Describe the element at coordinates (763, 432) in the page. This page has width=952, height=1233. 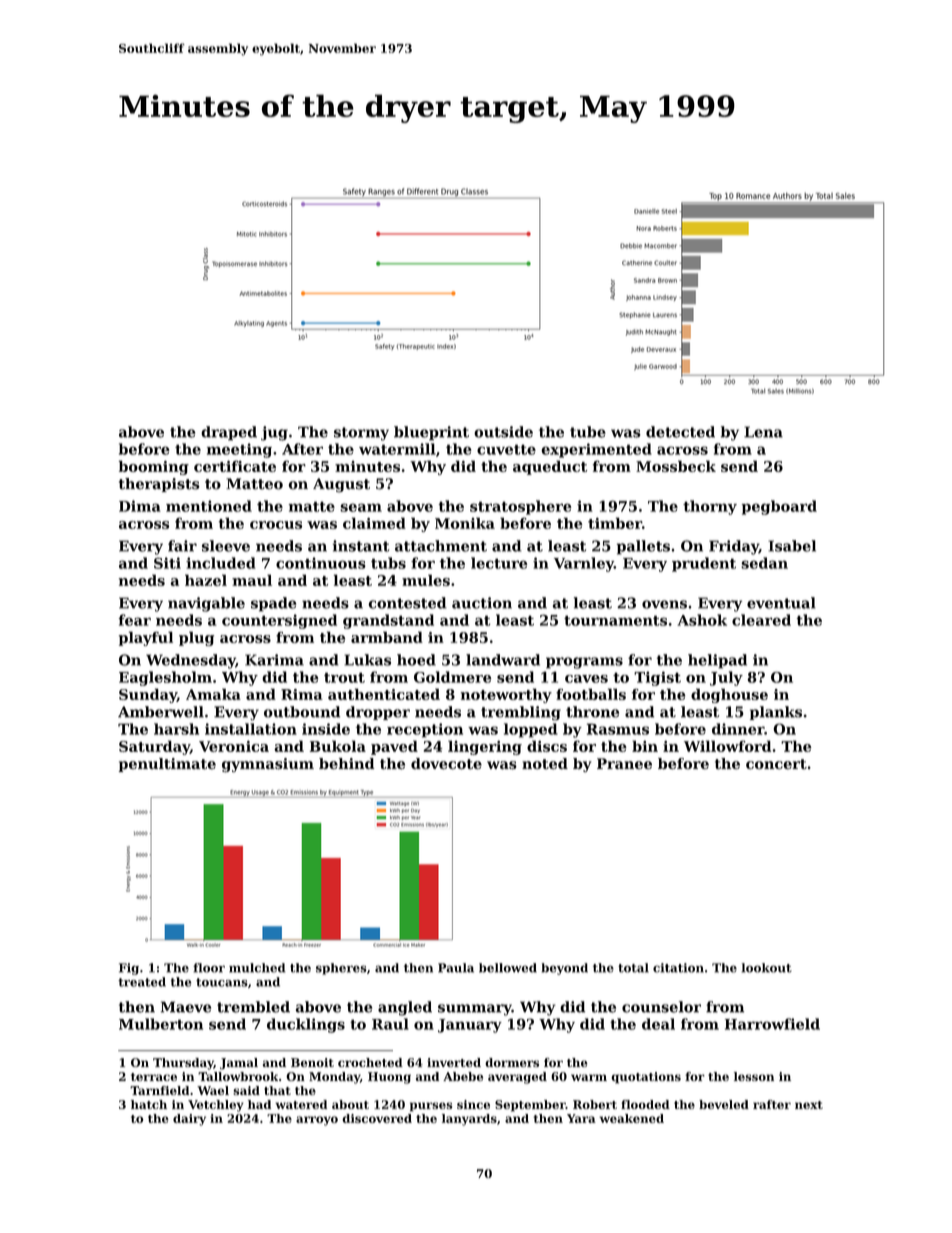
I see `Lena` at that location.
